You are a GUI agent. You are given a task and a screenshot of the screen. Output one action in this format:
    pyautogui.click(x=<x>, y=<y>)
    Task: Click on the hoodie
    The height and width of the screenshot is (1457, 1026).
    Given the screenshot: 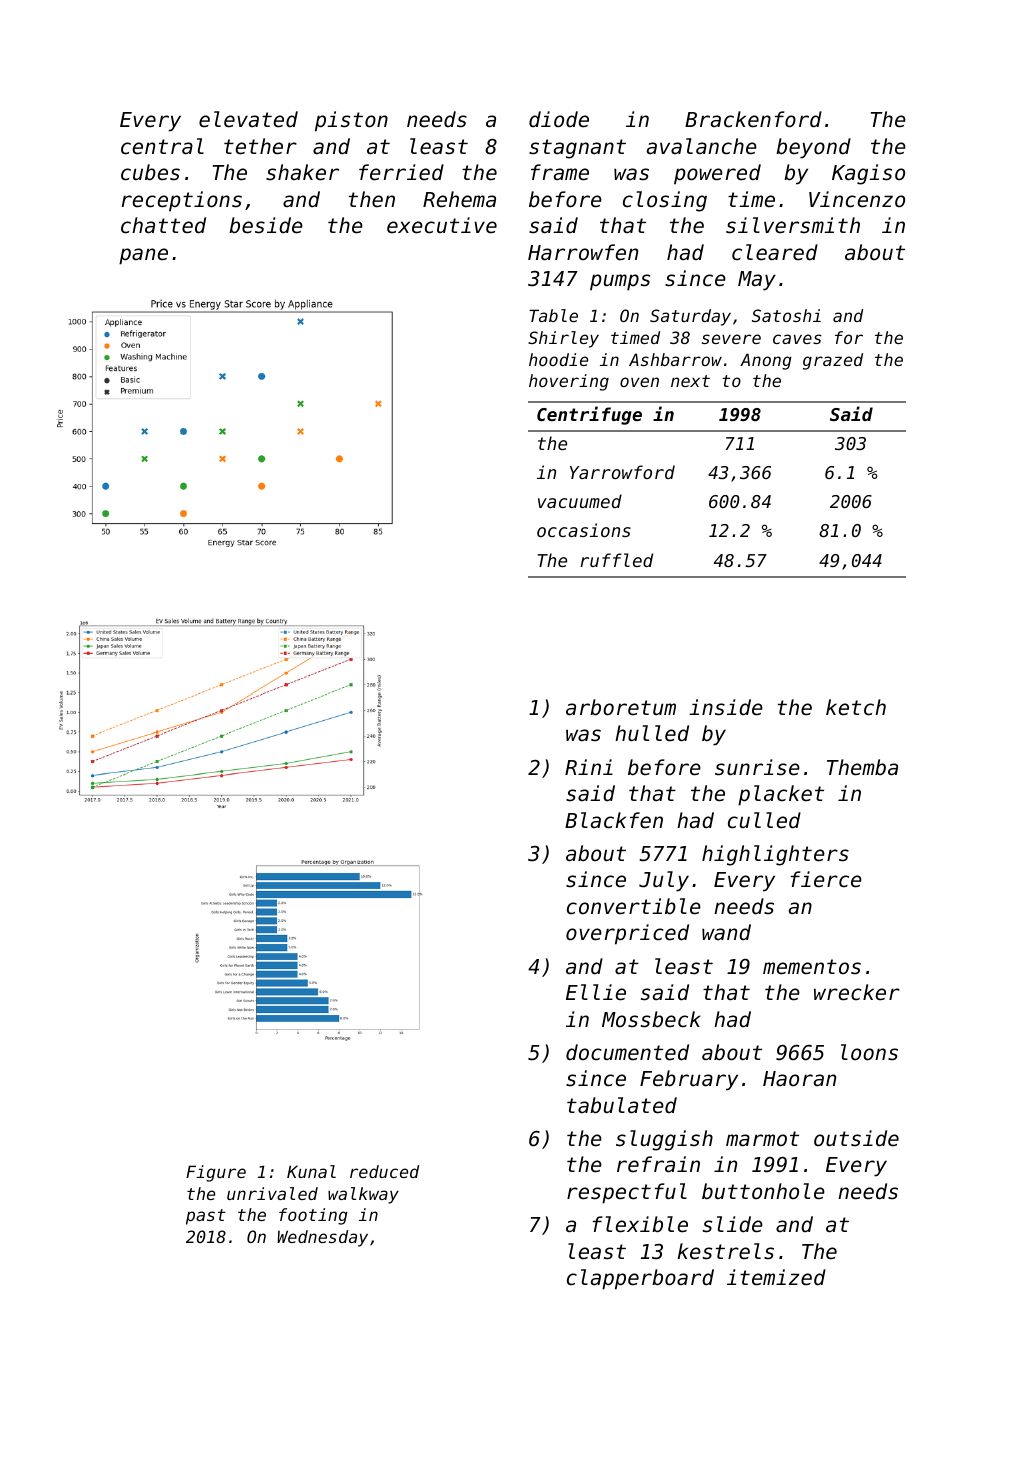 What is the action you would take?
    pyautogui.click(x=558, y=359)
